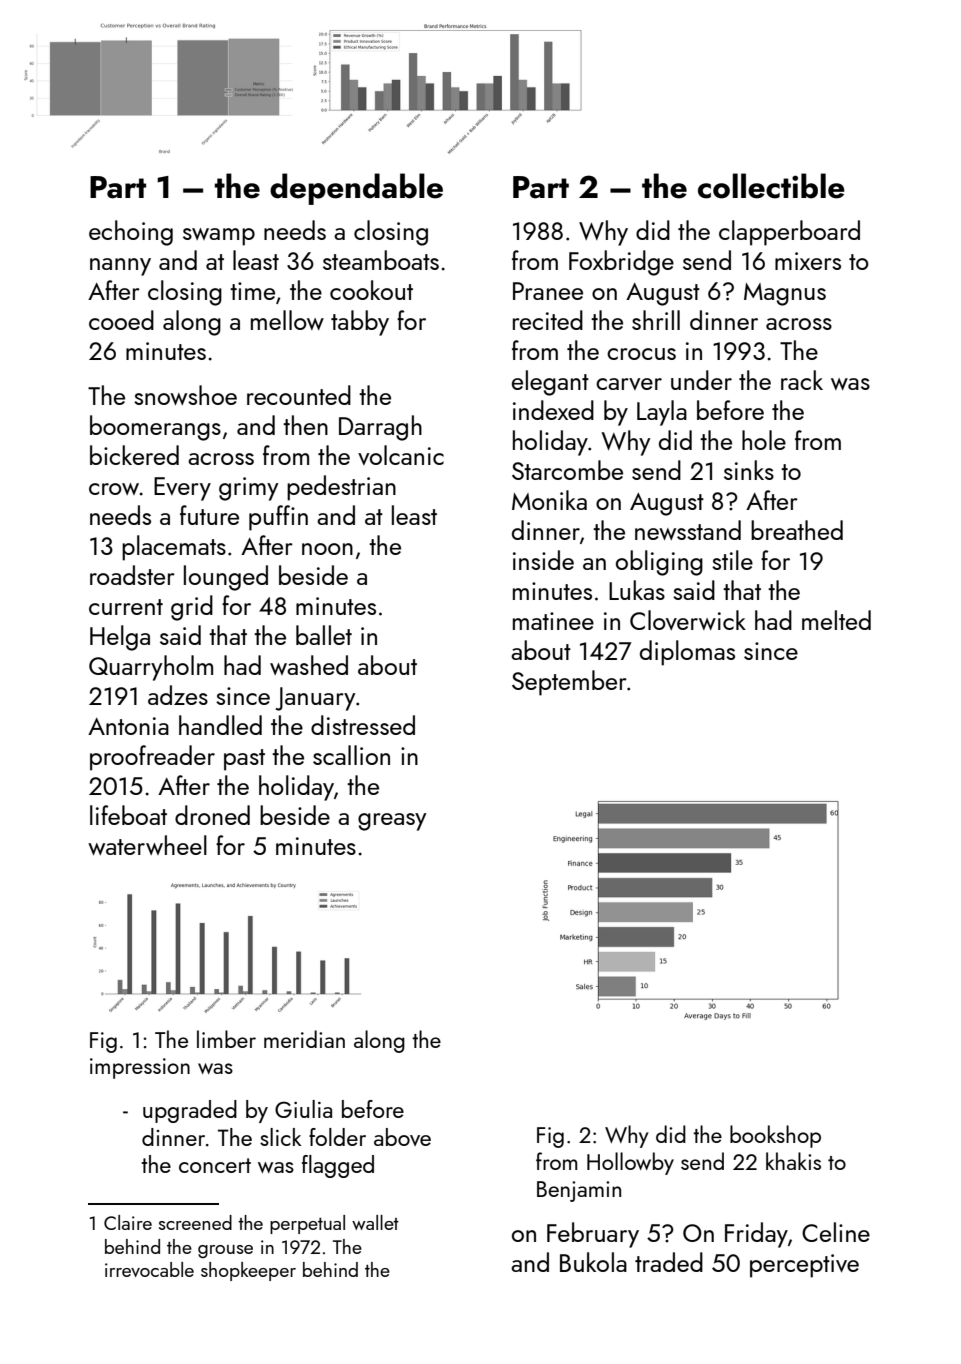 The height and width of the page is (1364, 961). Describe the element at coordinates (178, 695) in the page. I see `adzes` at that location.
